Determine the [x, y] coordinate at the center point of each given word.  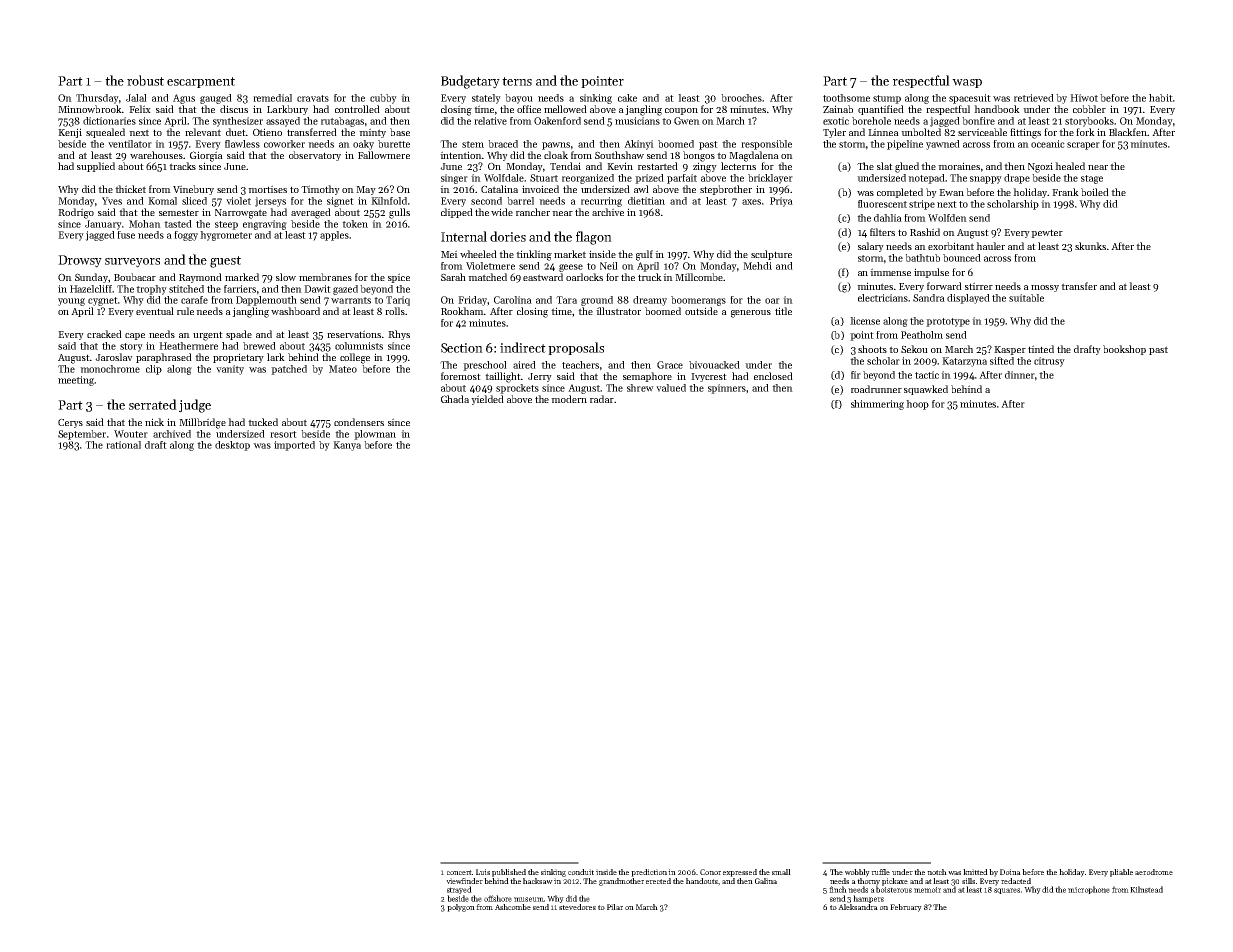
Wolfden [947, 218]
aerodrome [1154, 872]
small [781, 872]
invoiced [540, 189]
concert [459, 872]
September [82, 435]
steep [226, 225]
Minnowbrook [90, 109]
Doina [1010, 872]
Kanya [347, 446]
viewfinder [464, 881]
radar [602, 399]
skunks [1090, 246]
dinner [1020, 375]
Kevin [620, 166]
